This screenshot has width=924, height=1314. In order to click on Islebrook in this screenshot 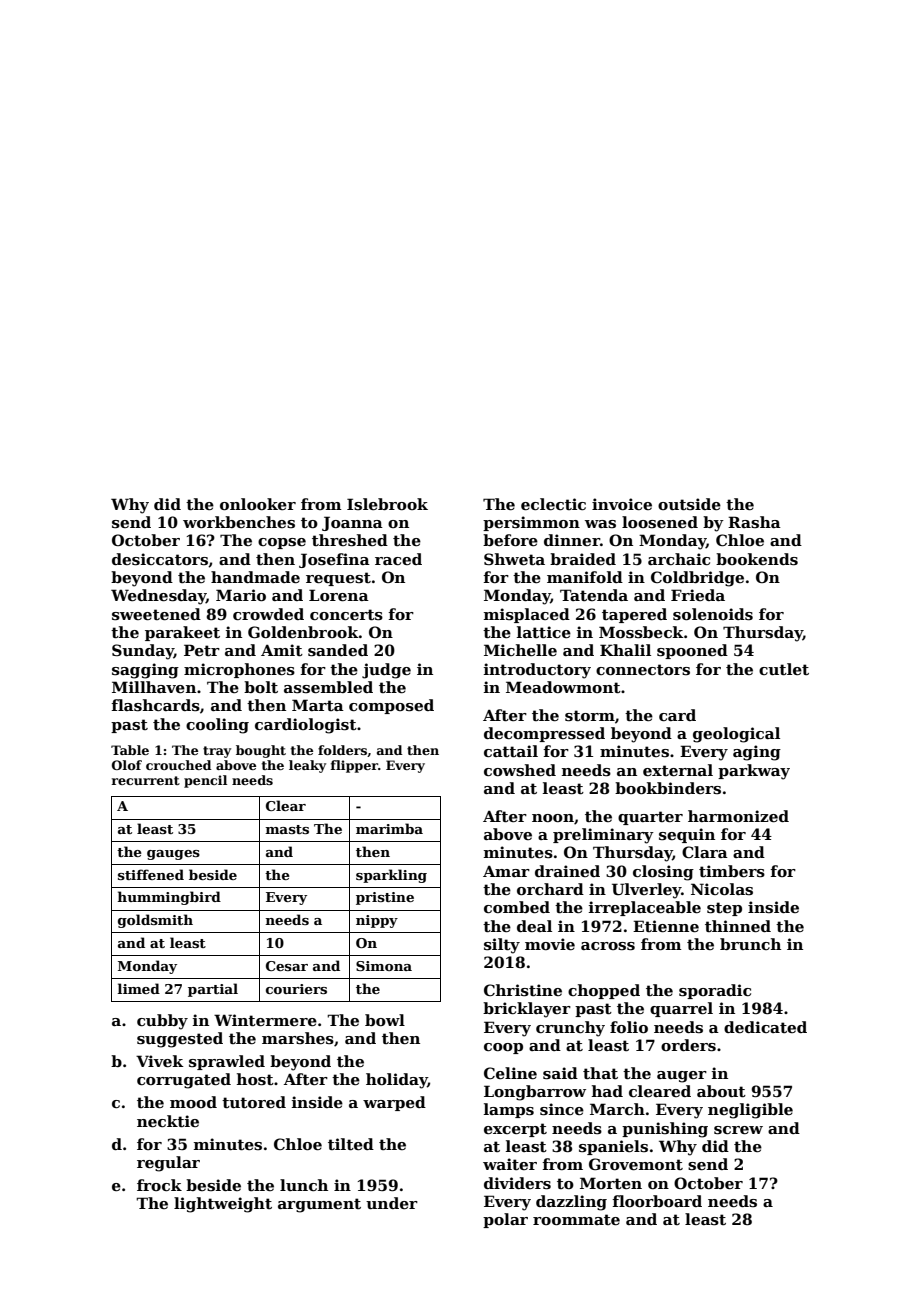, I will do `click(387, 504)`.
